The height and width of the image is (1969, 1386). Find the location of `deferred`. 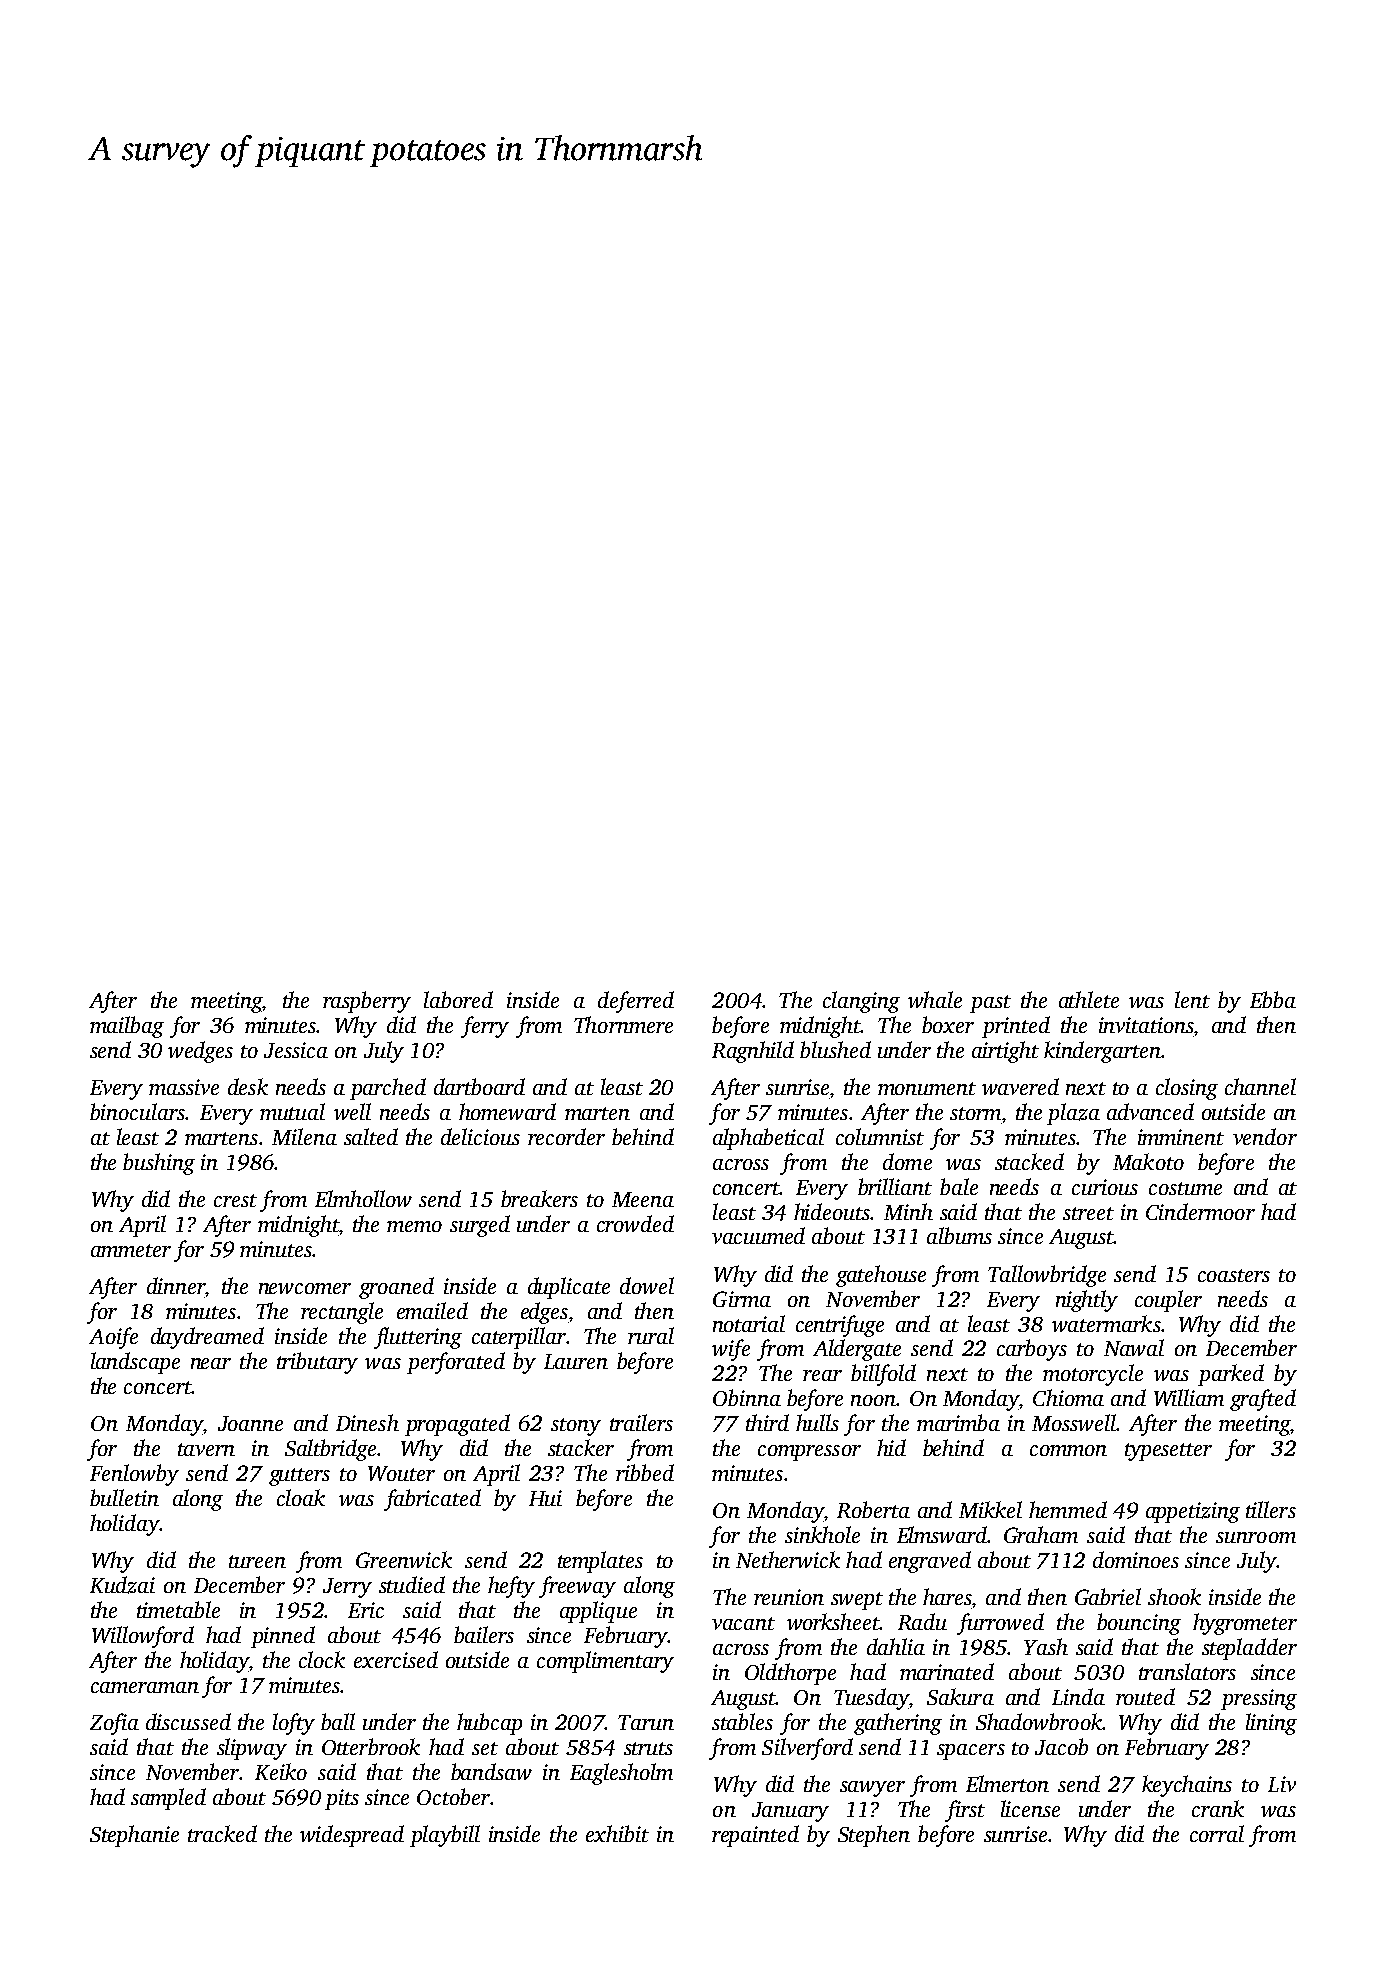

deferred is located at coordinates (636, 1002).
